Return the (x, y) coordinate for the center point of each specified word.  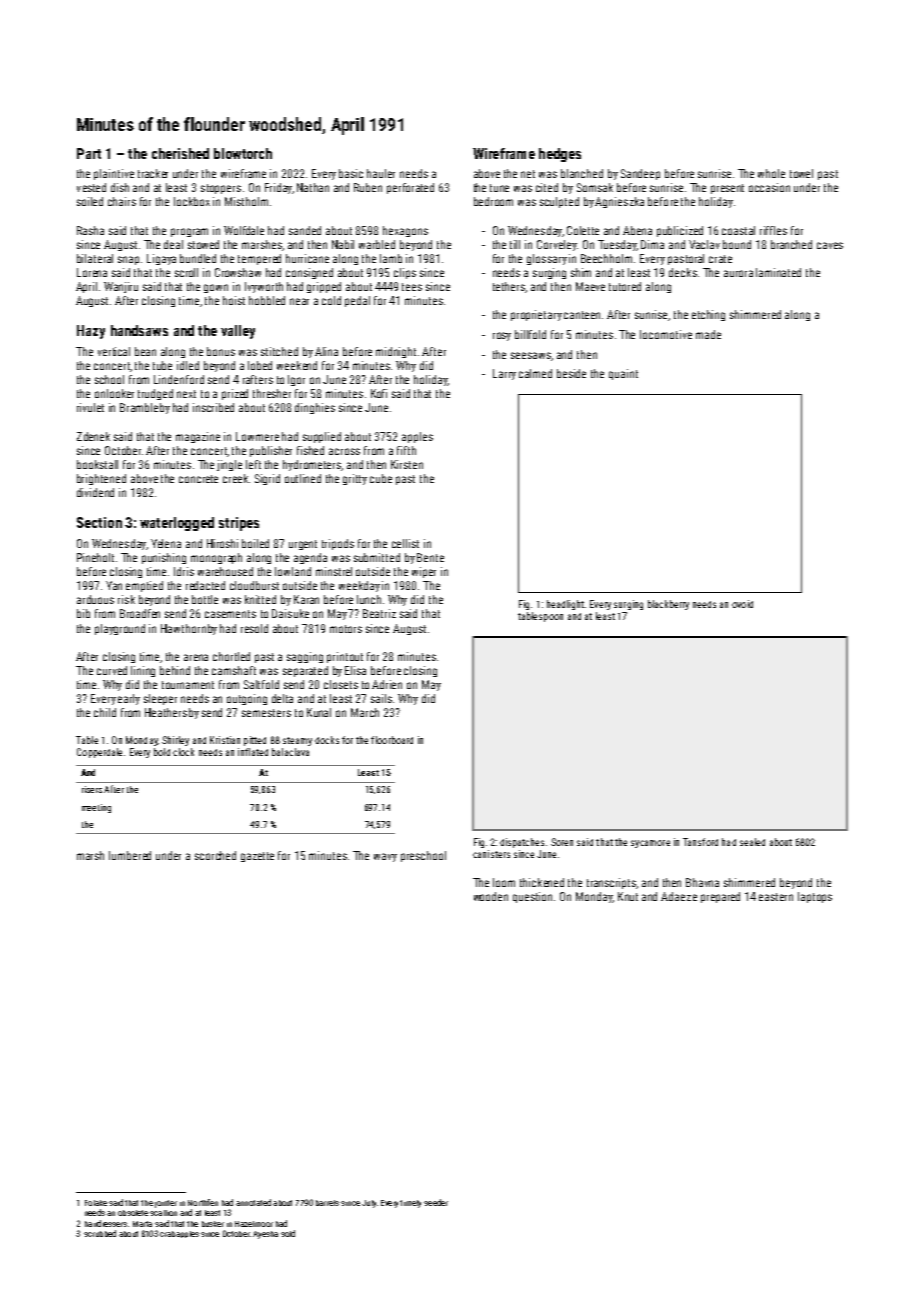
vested (91, 187)
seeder (436, 1202)
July (369, 1204)
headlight (565, 605)
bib (83, 613)
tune (499, 188)
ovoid (742, 604)
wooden (491, 896)
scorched (215, 855)
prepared (720, 897)
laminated (778, 272)
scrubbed (100, 1233)
